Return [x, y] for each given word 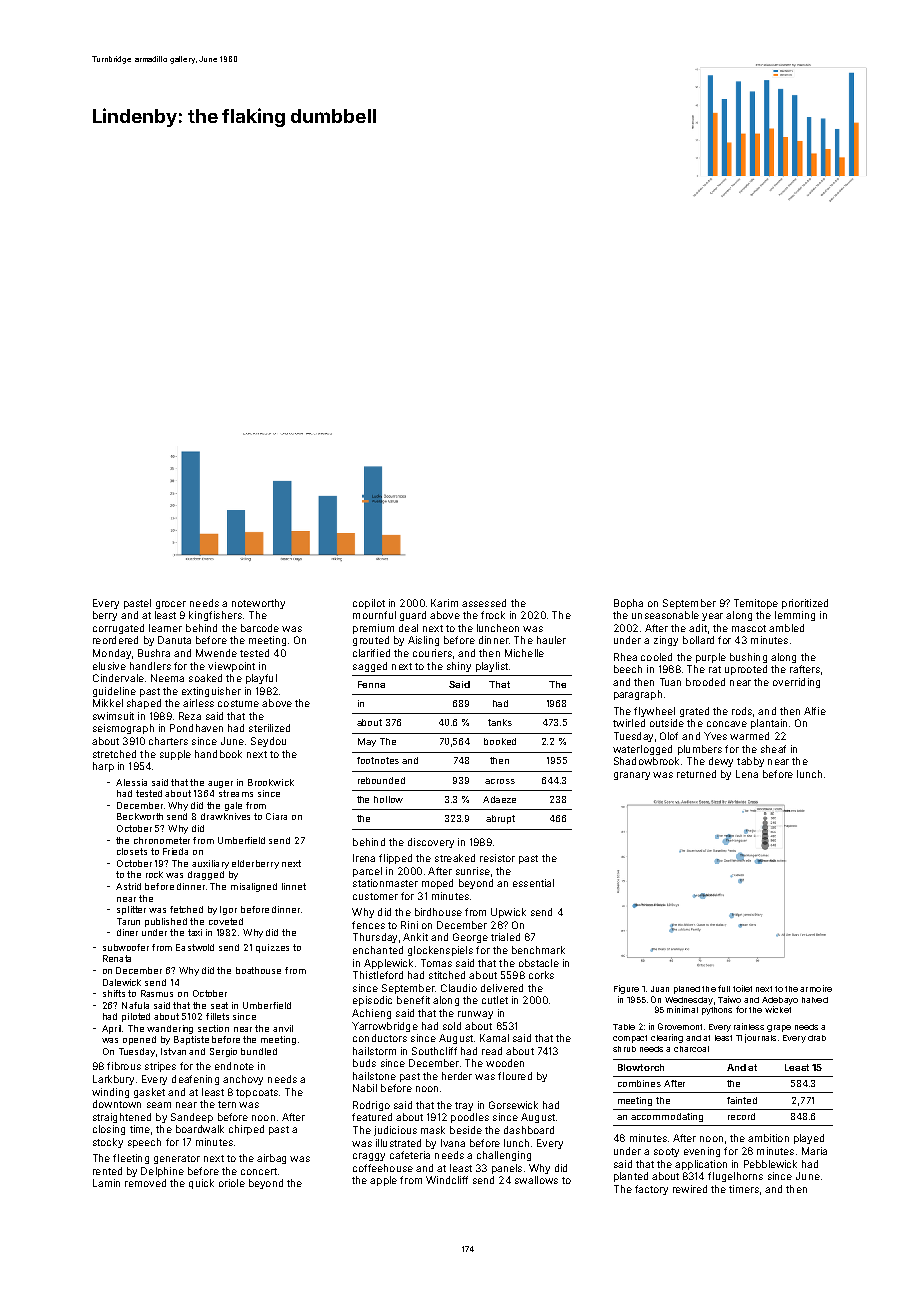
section [213, 1028]
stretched [114, 754]
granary [632, 776]
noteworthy [258, 604]
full [724, 988]
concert [259, 1171]
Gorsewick [513, 1105]
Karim [444, 603]
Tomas [436, 963]
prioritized [805, 604]
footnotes [378, 760]
